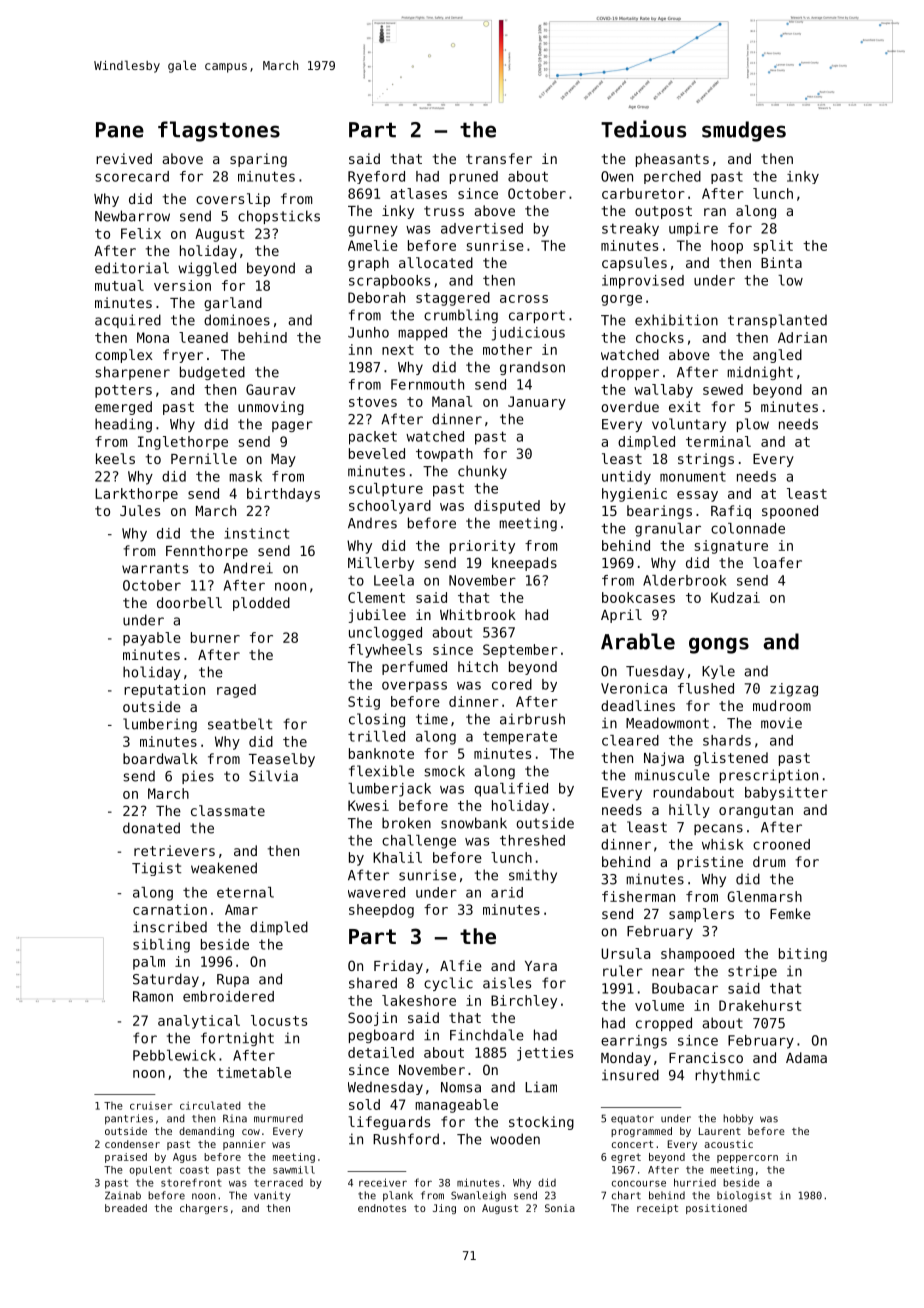  What do you see at coordinates (389, 790) in the screenshot?
I see `lumberjack` at bounding box center [389, 790].
